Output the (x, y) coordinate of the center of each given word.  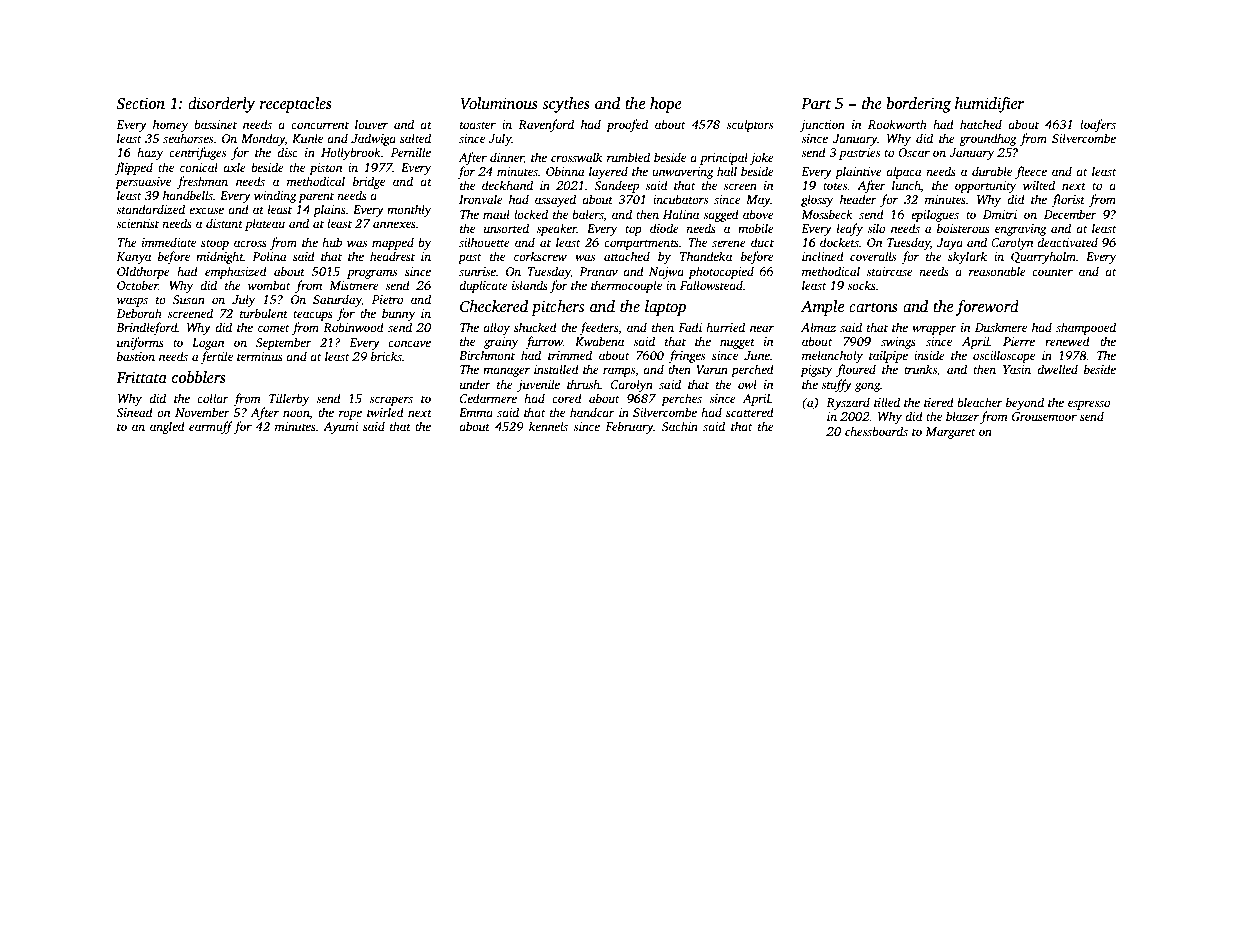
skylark (967, 257)
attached (627, 256)
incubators (680, 199)
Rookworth (897, 124)
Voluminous (499, 103)
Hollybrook (351, 153)
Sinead (134, 412)
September (284, 343)
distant (224, 223)
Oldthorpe (143, 272)
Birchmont (487, 355)
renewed (1067, 341)
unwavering (683, 173)
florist (1068, 200)
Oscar (914, 152)
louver (371, 124)
